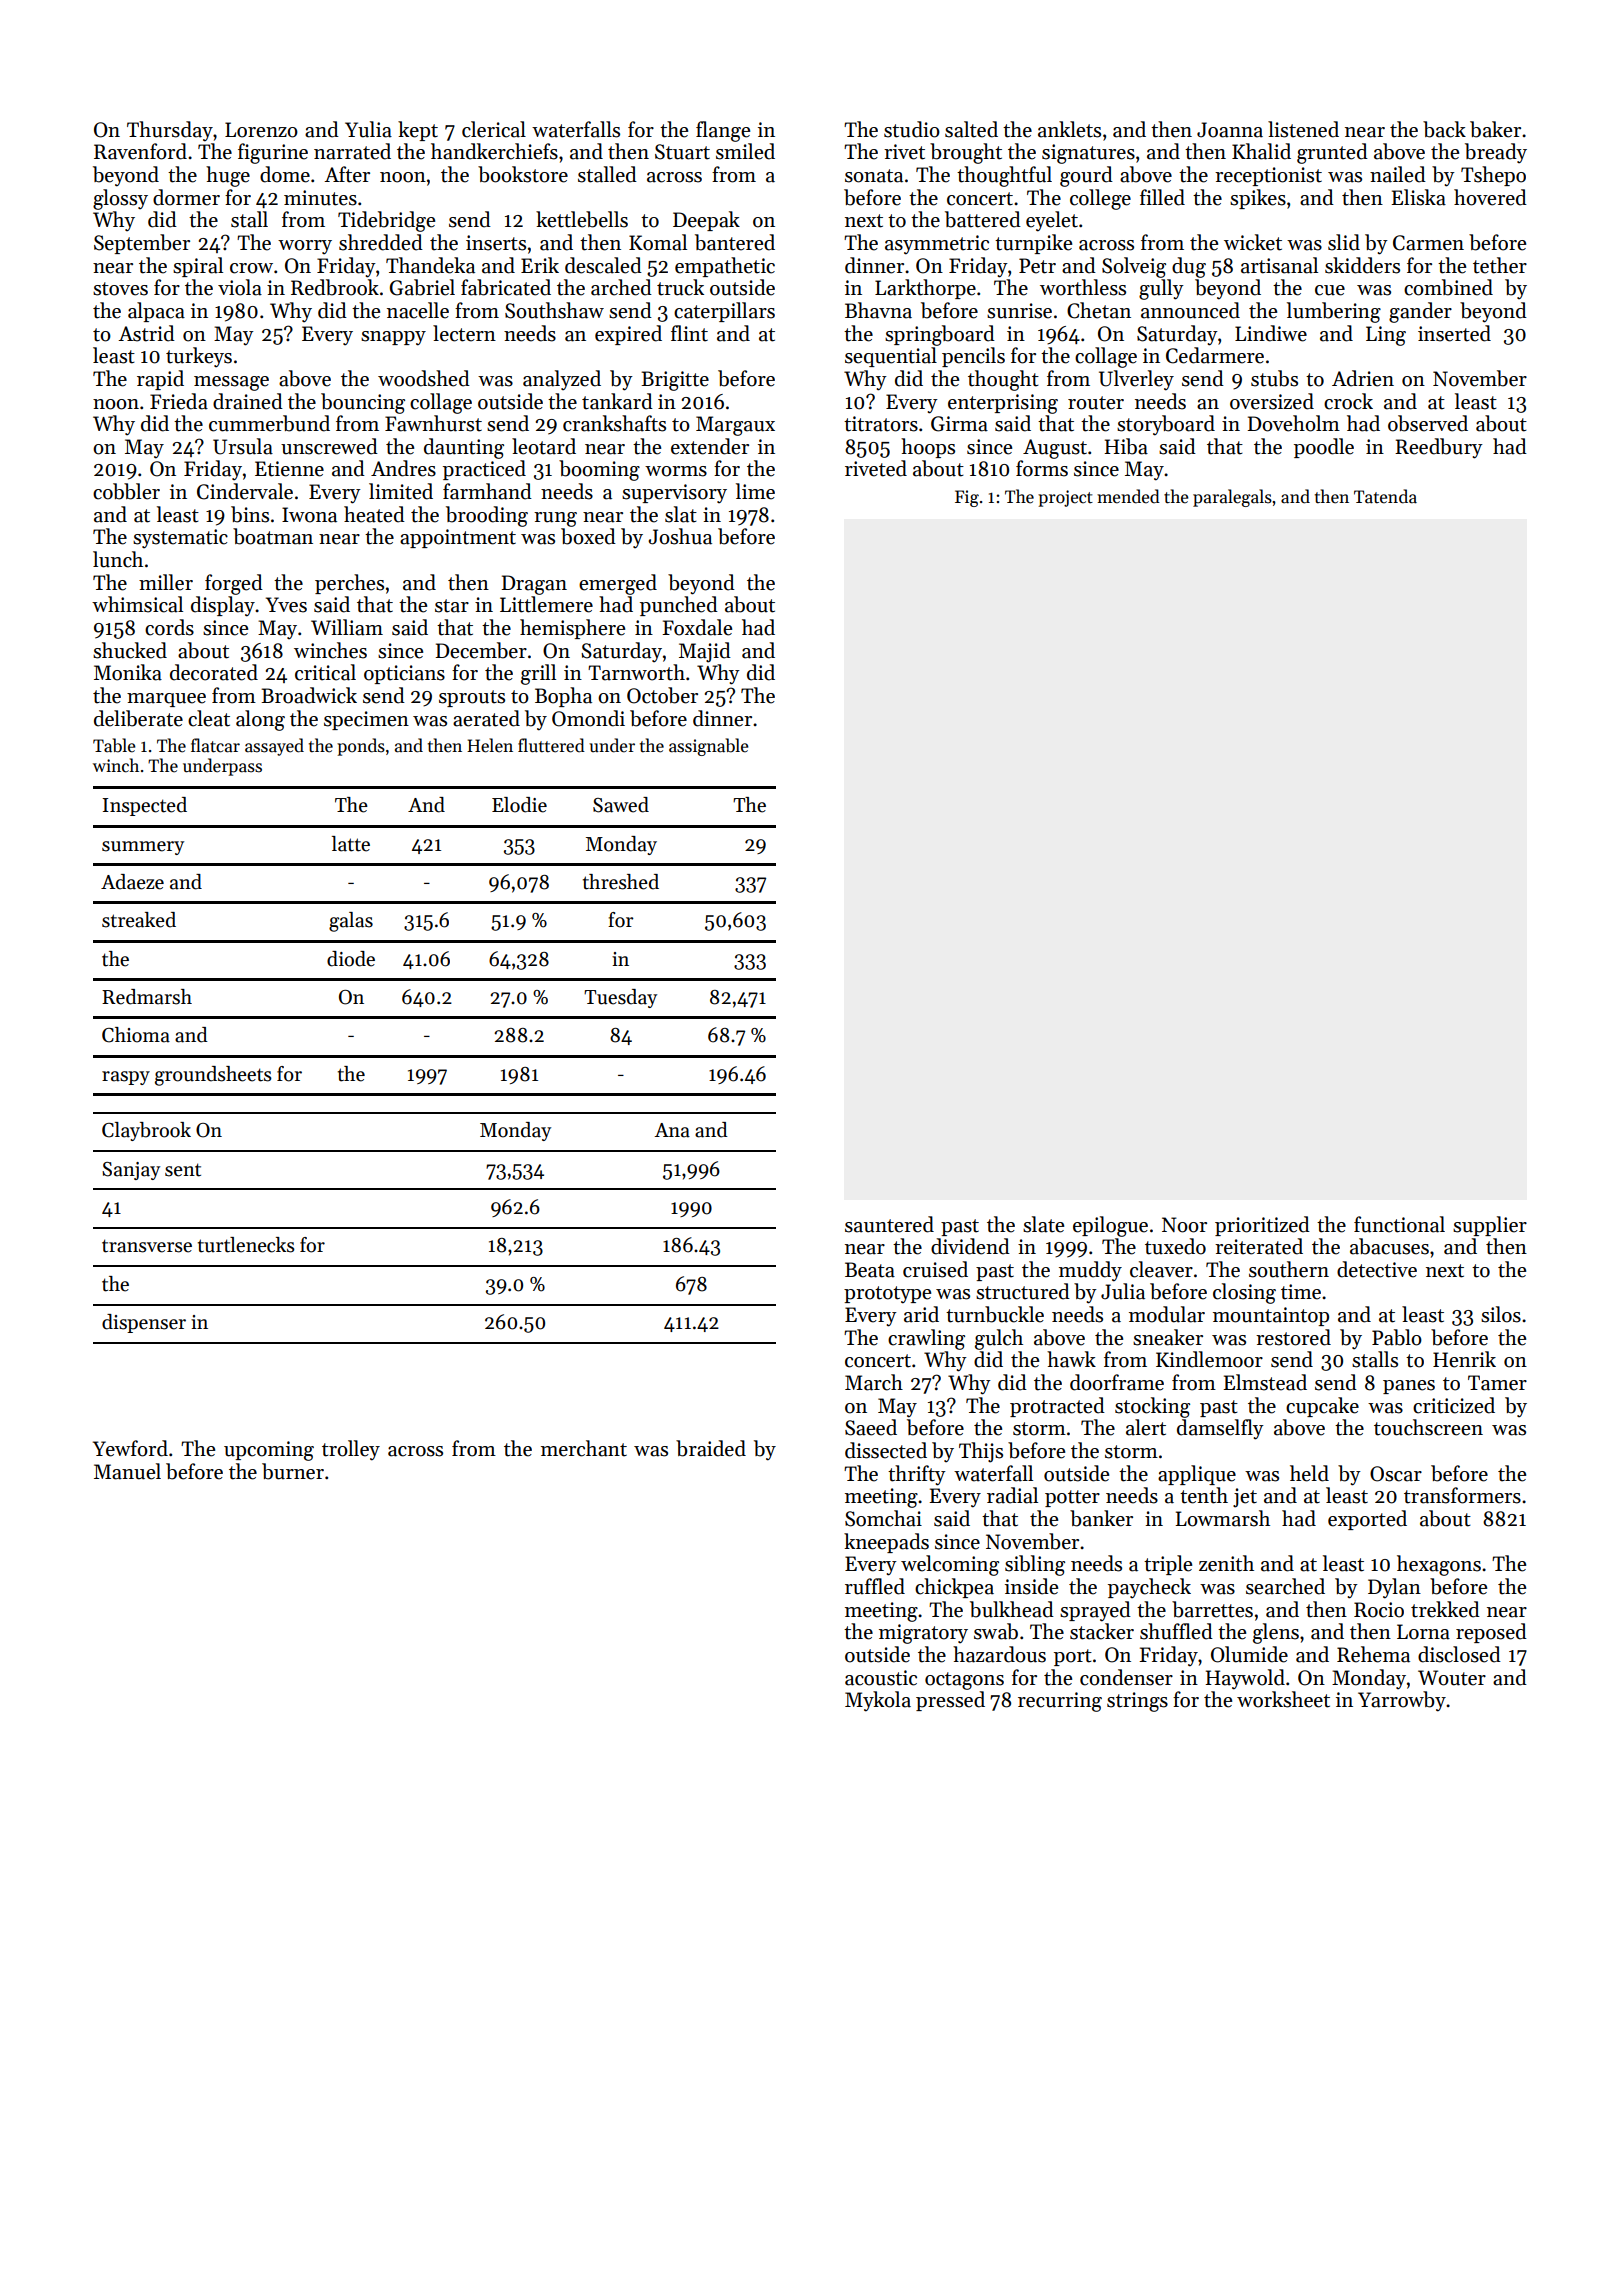 The image size is (1620, 2292). I want to click on Oscar, so click(1396, 1474).
